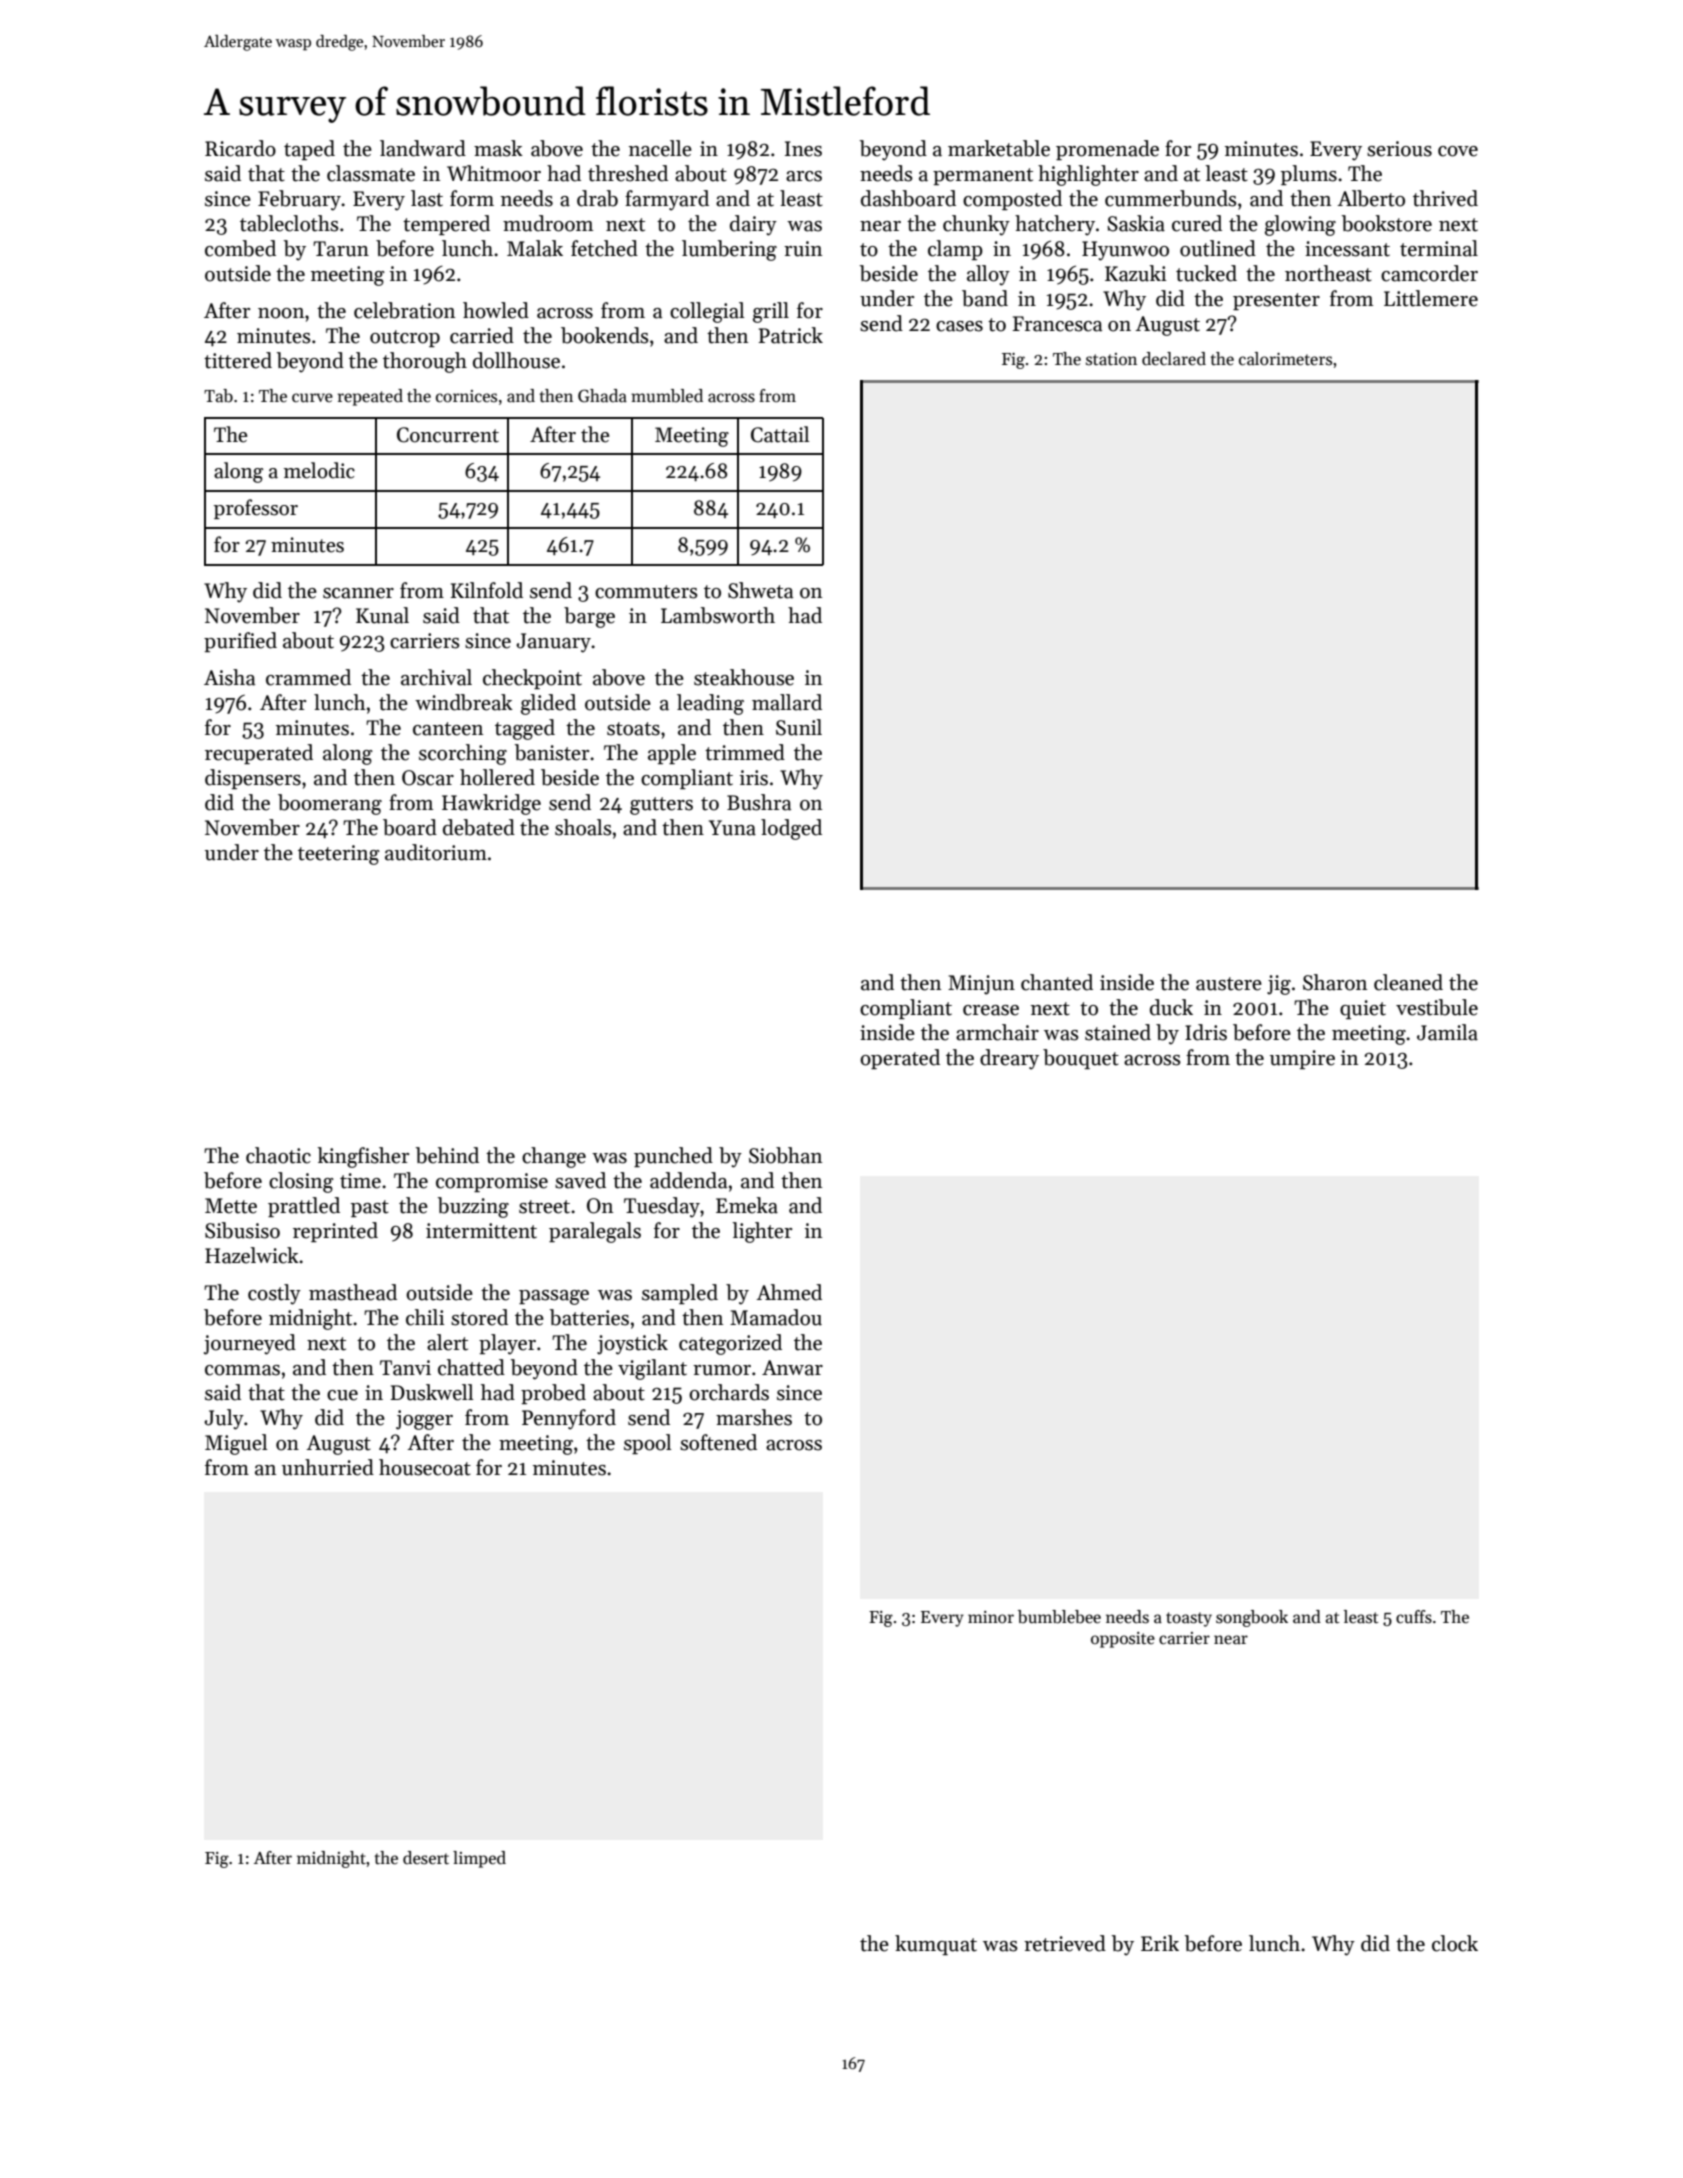 The height and width of the page is (2178, 1683). What do you see at coordinates (729, 250) in the page?
I see `lumbering` at bounding box center [729, 250].
